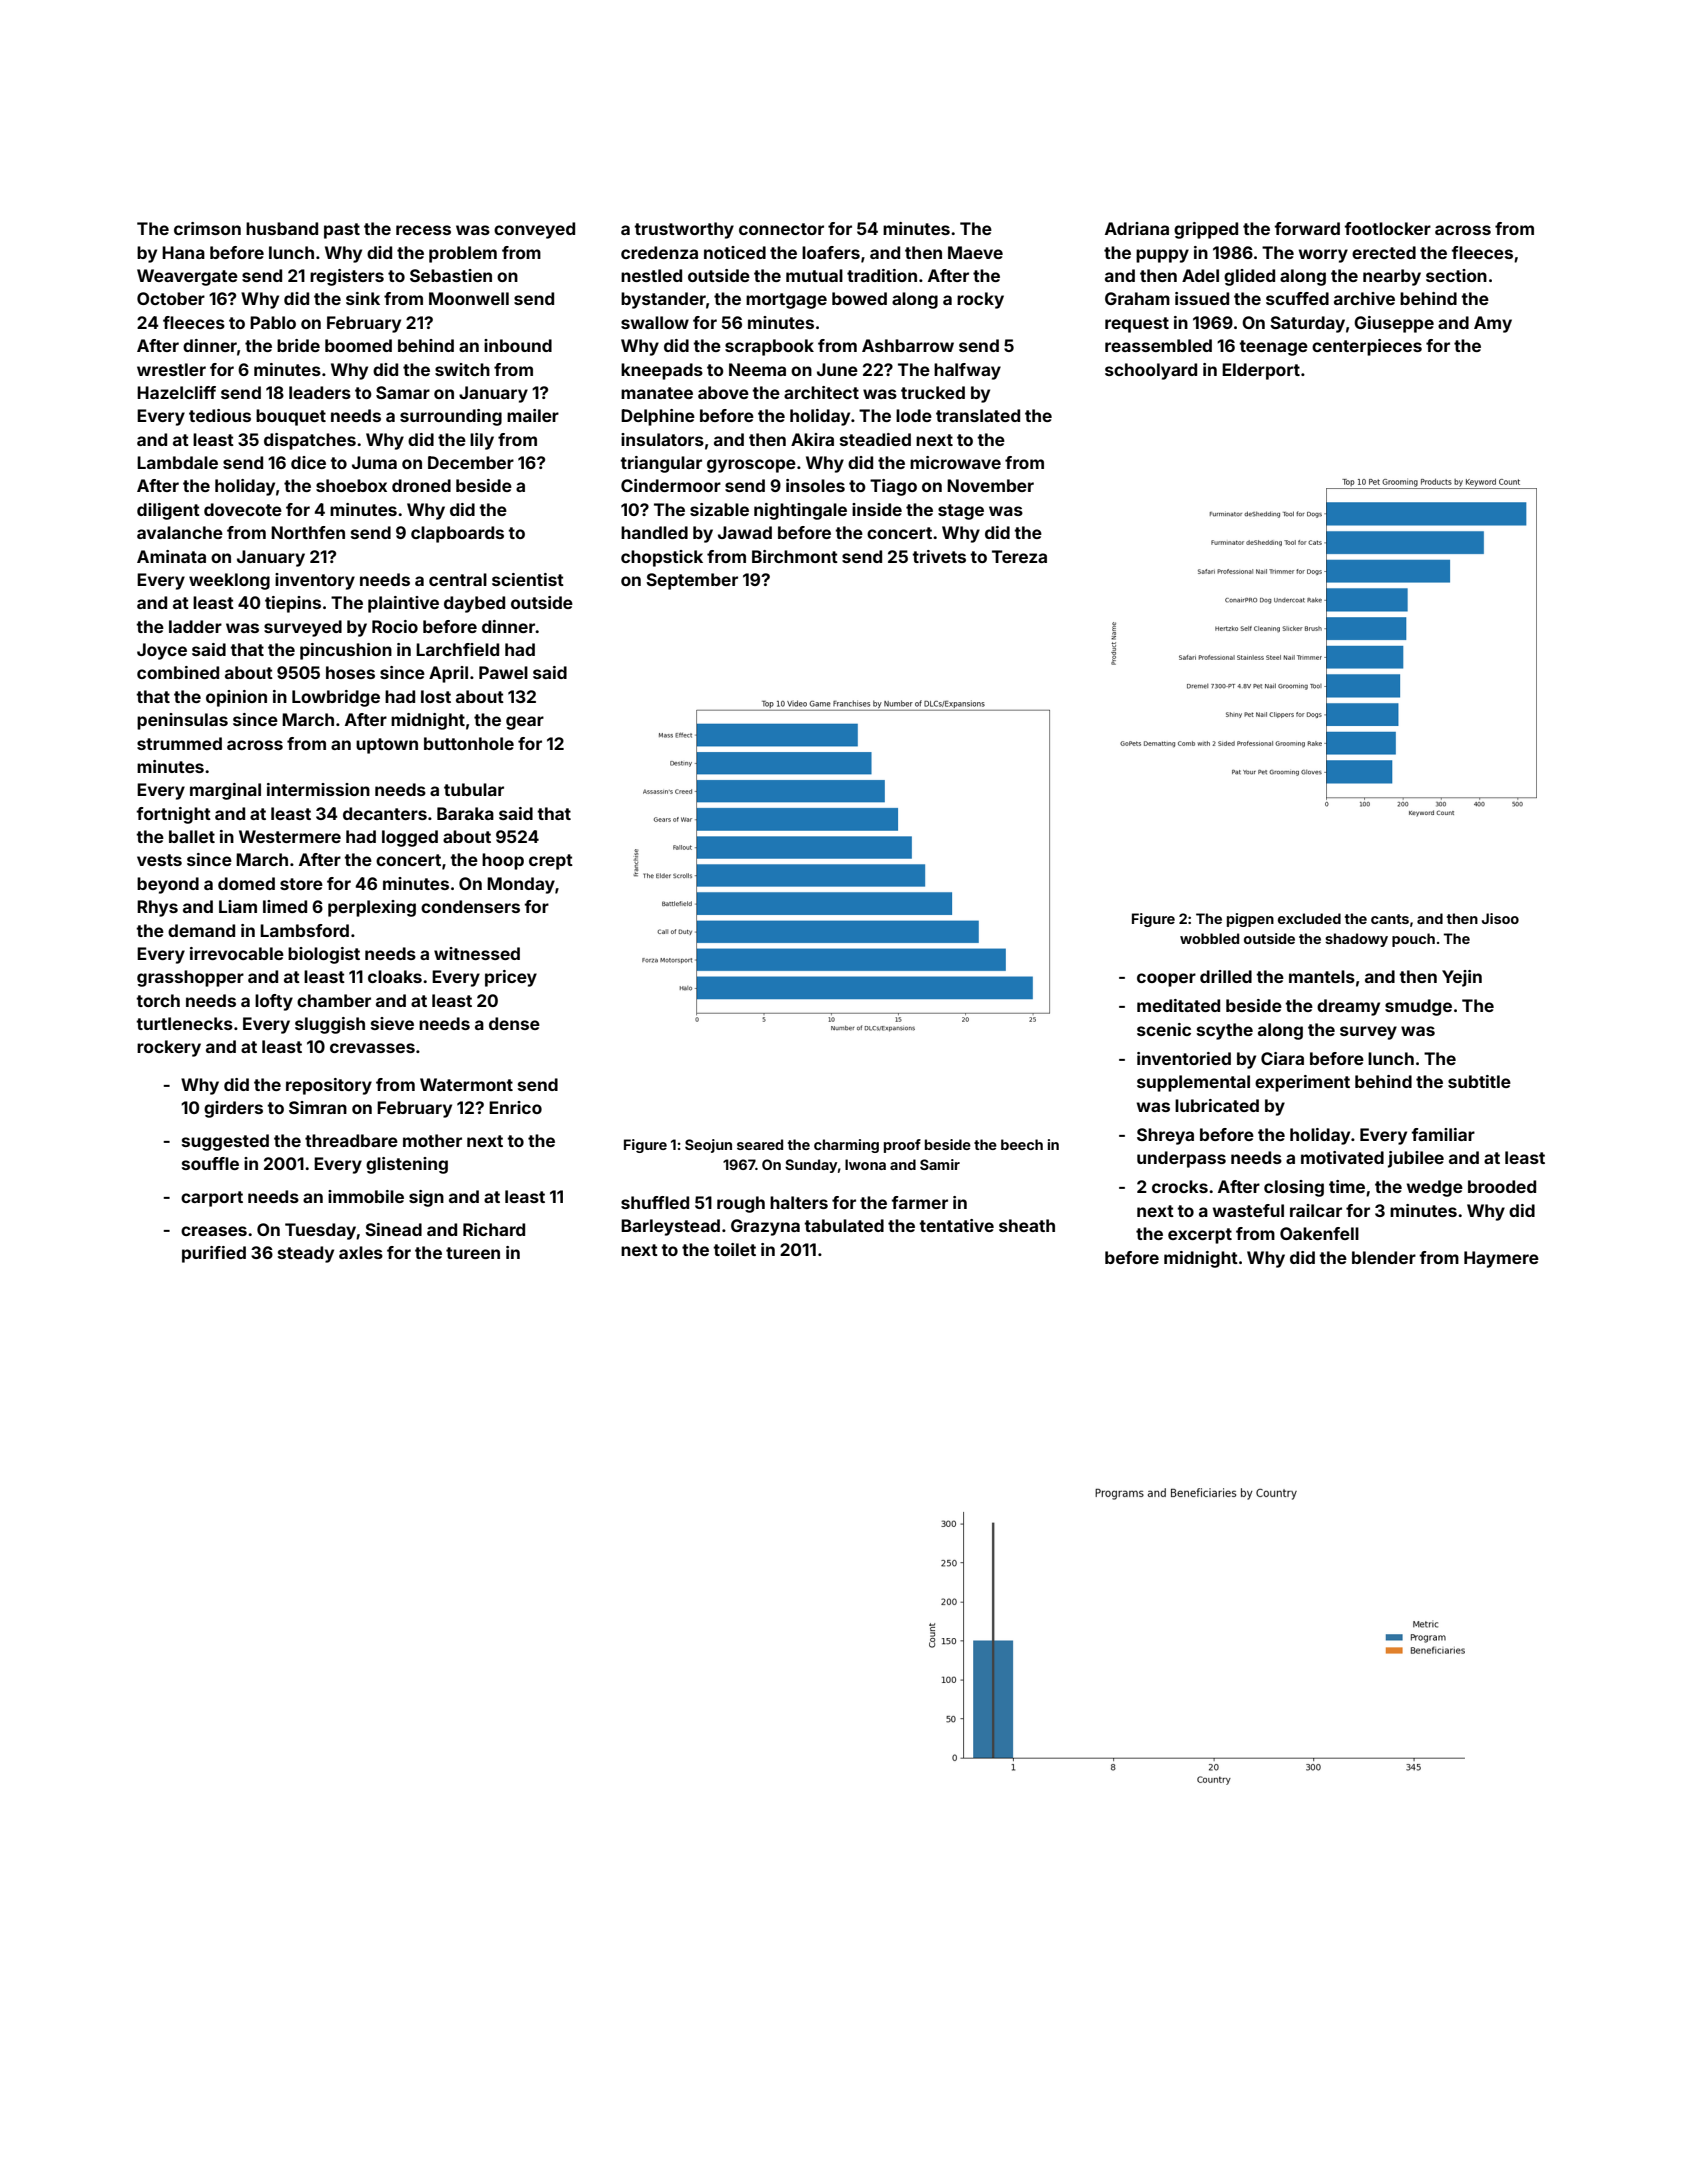 The height and width of the screenshot is (2178, 1683). Describe the element at coordinates (844, 1225) in the screenshot. I see `tabulated` at that location.
